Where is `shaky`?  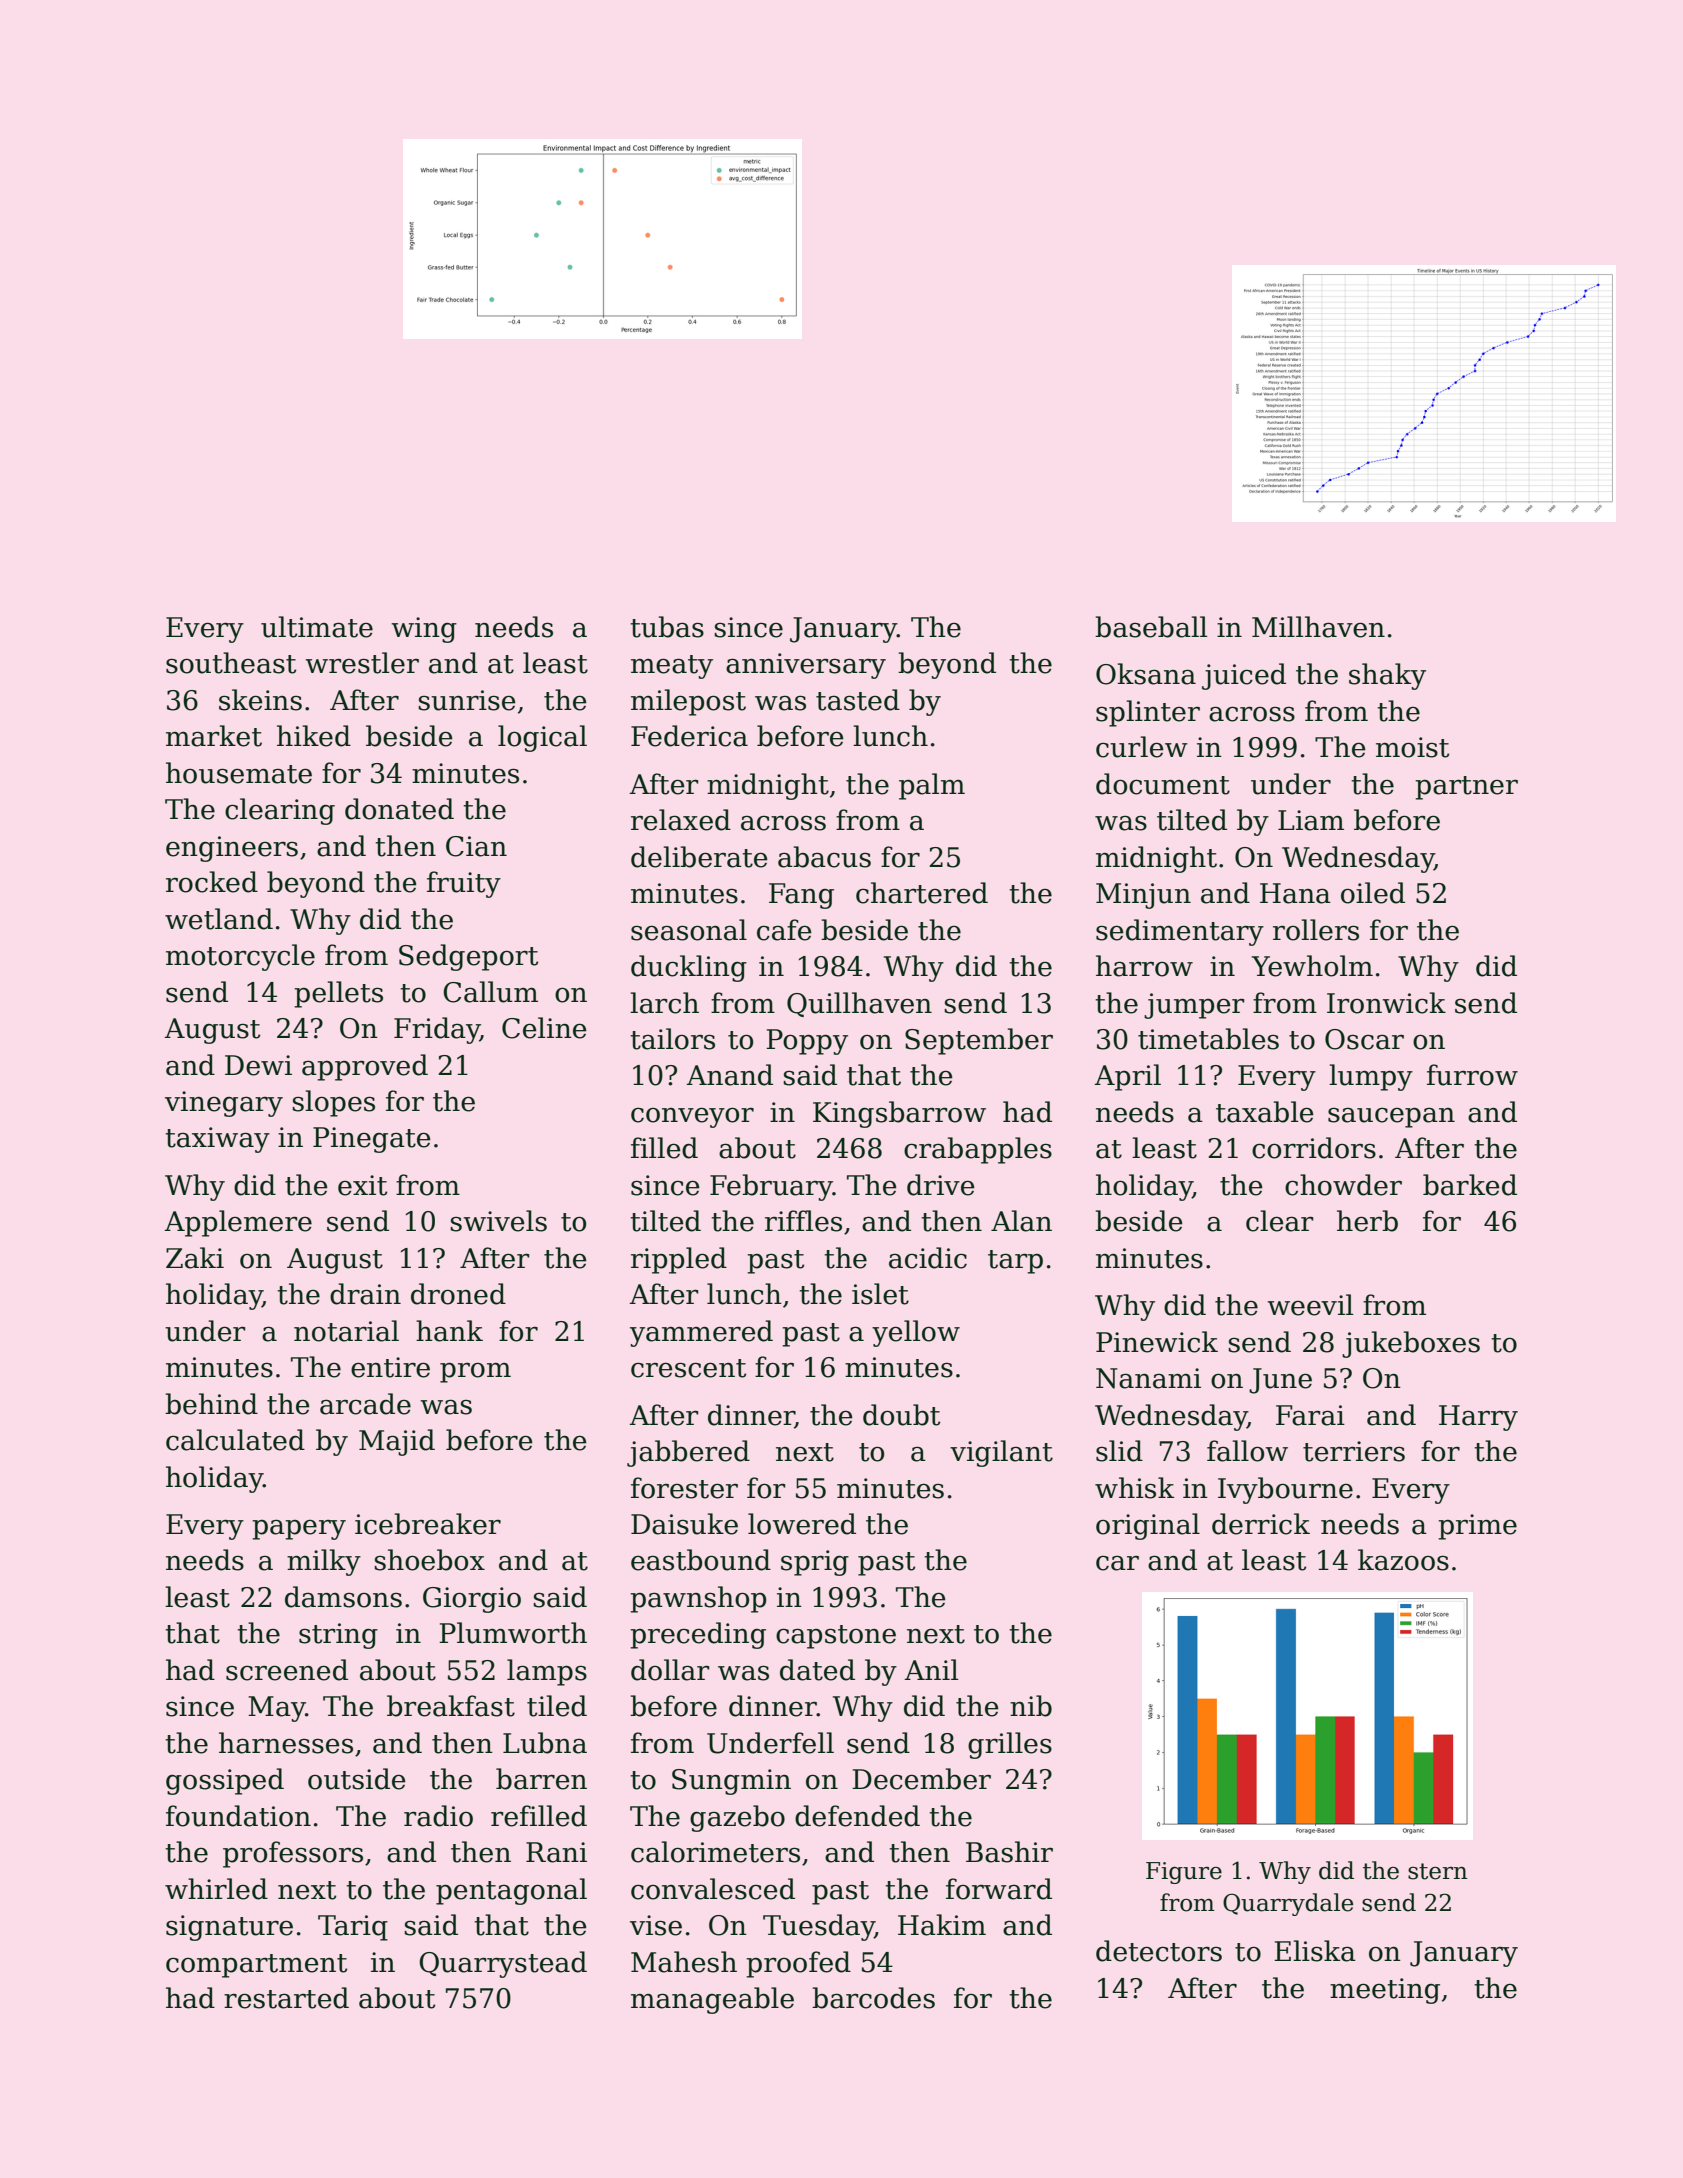
shaky is located at coordinates (1387, 676).
